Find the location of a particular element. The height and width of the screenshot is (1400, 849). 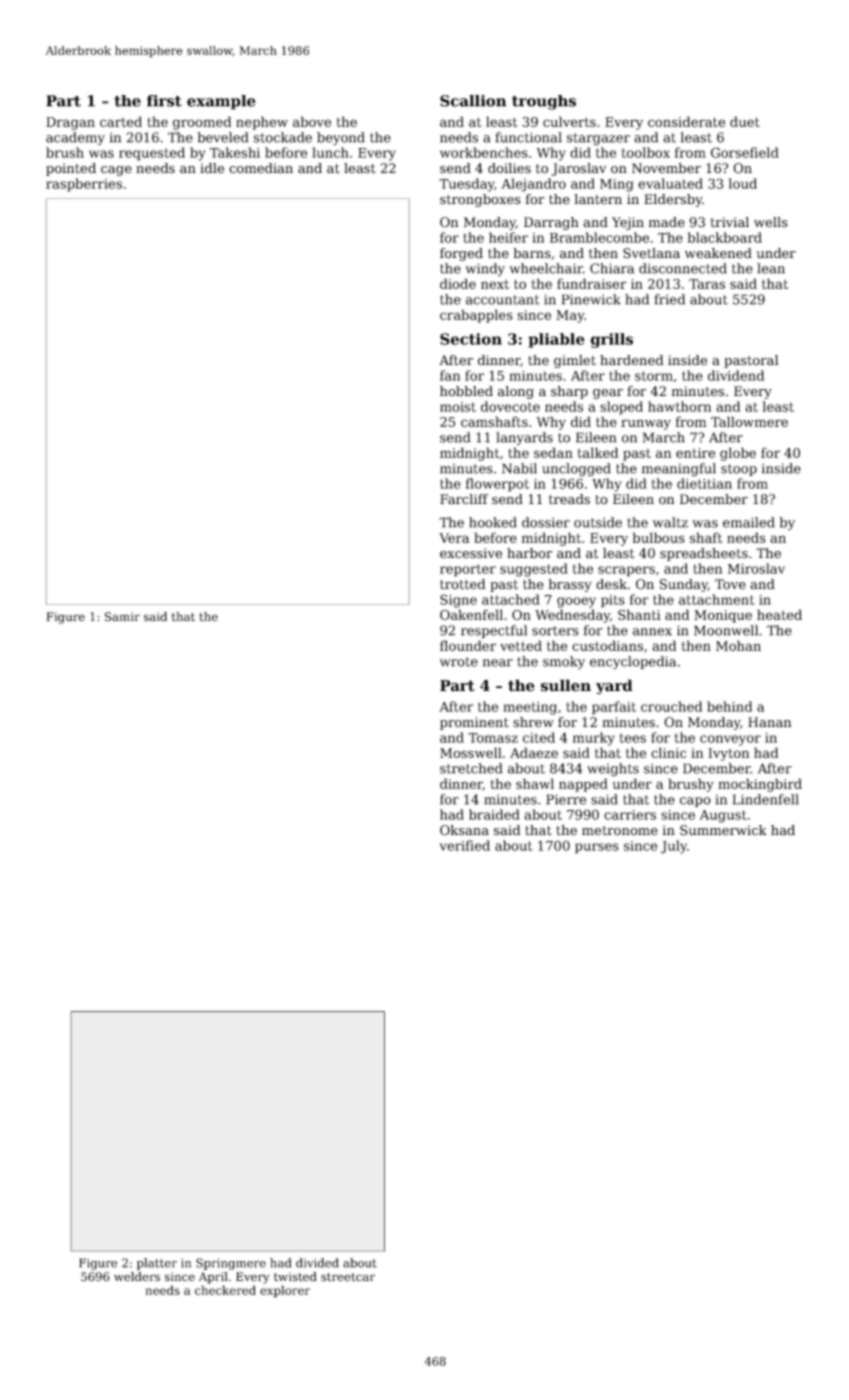

duet is located at coordinates (745, 121).
